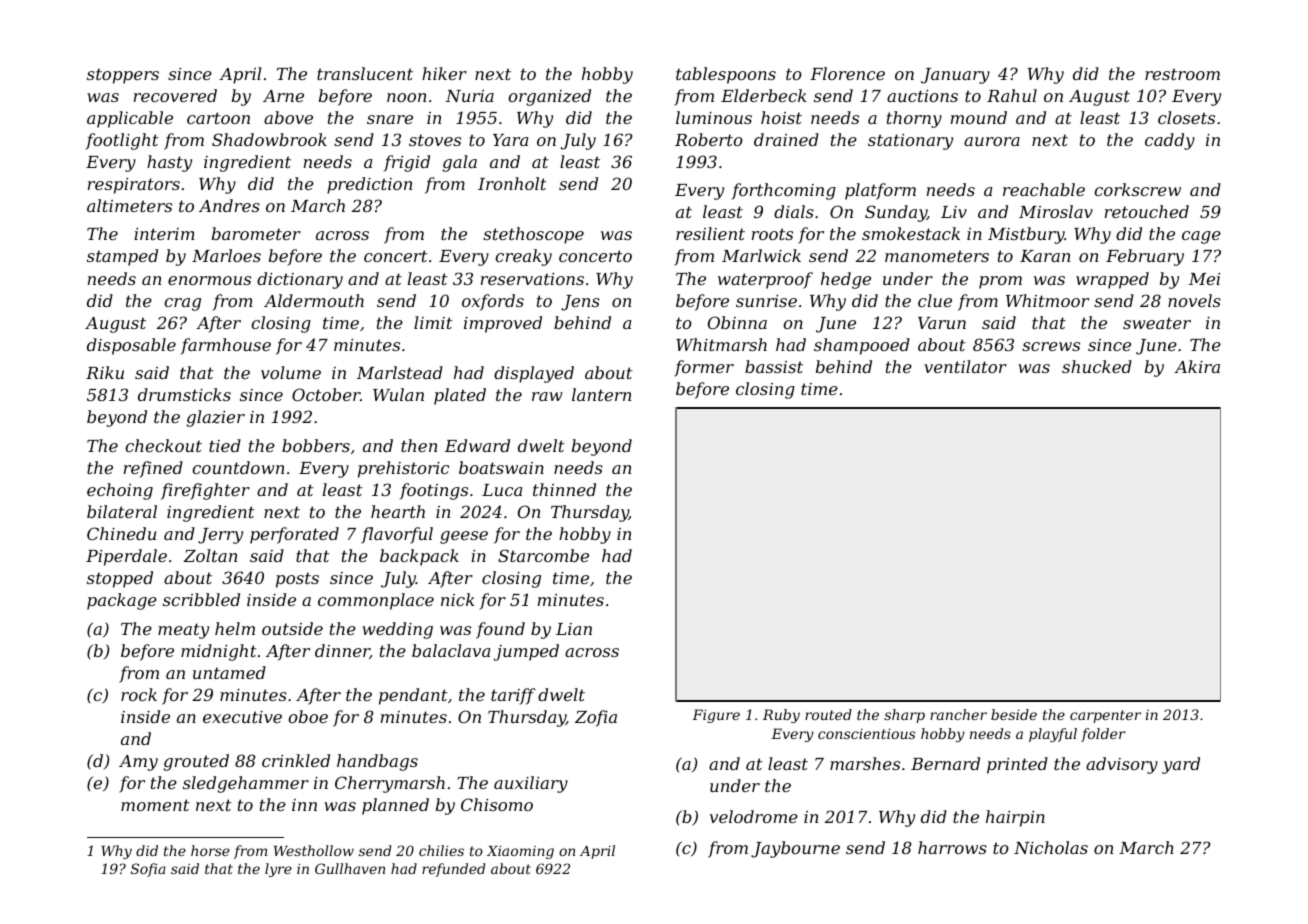 This document has height=924, width=1308. I want to click on translucent, so click(365, 73).
